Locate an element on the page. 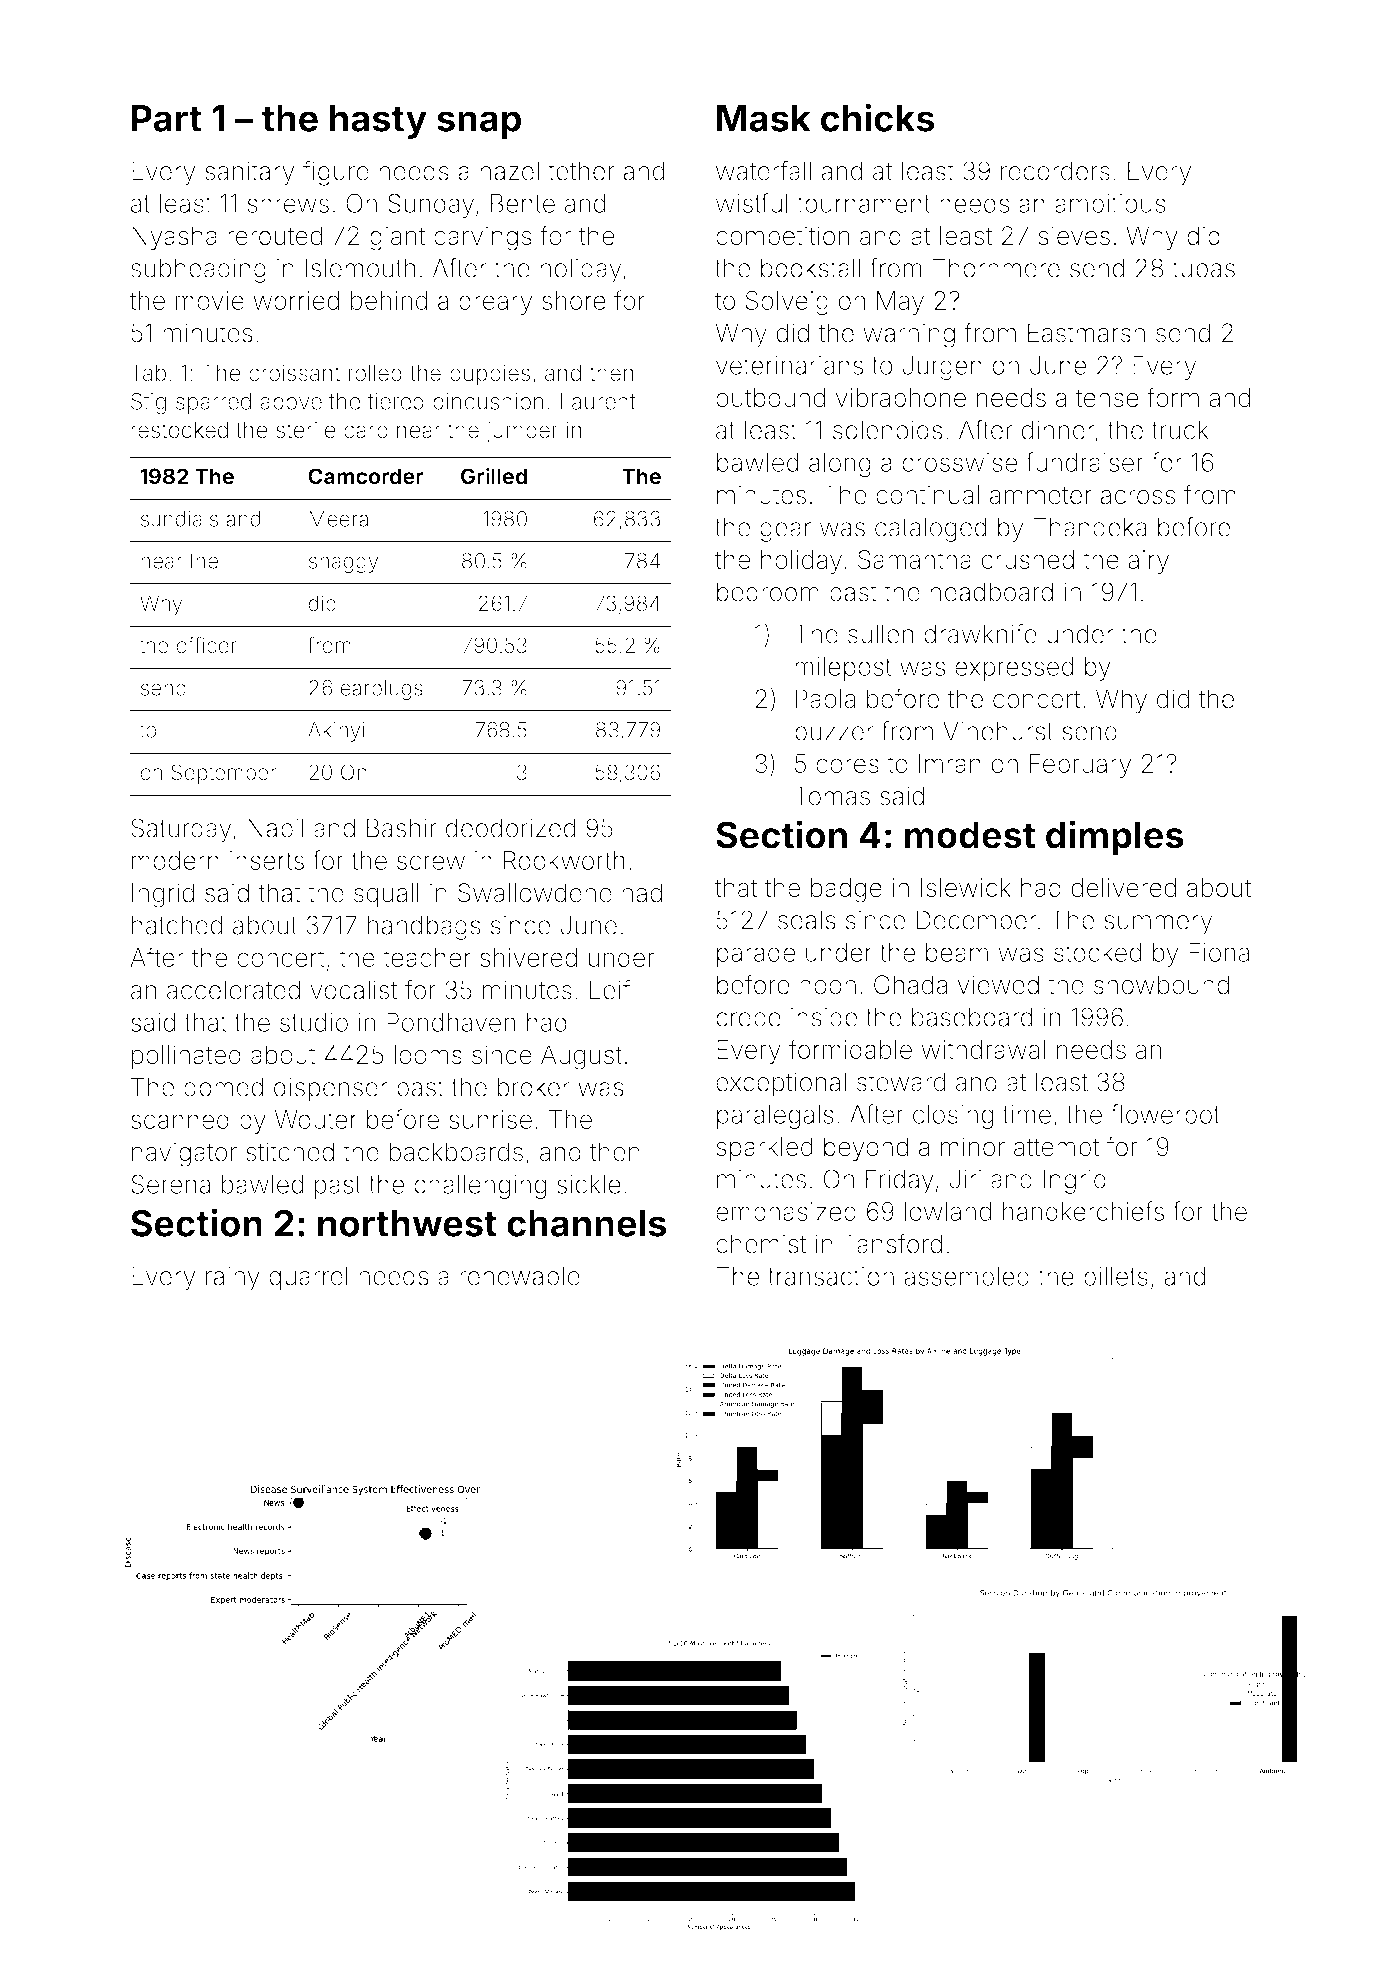  exceptional is located at coordinates (781, 1084).
